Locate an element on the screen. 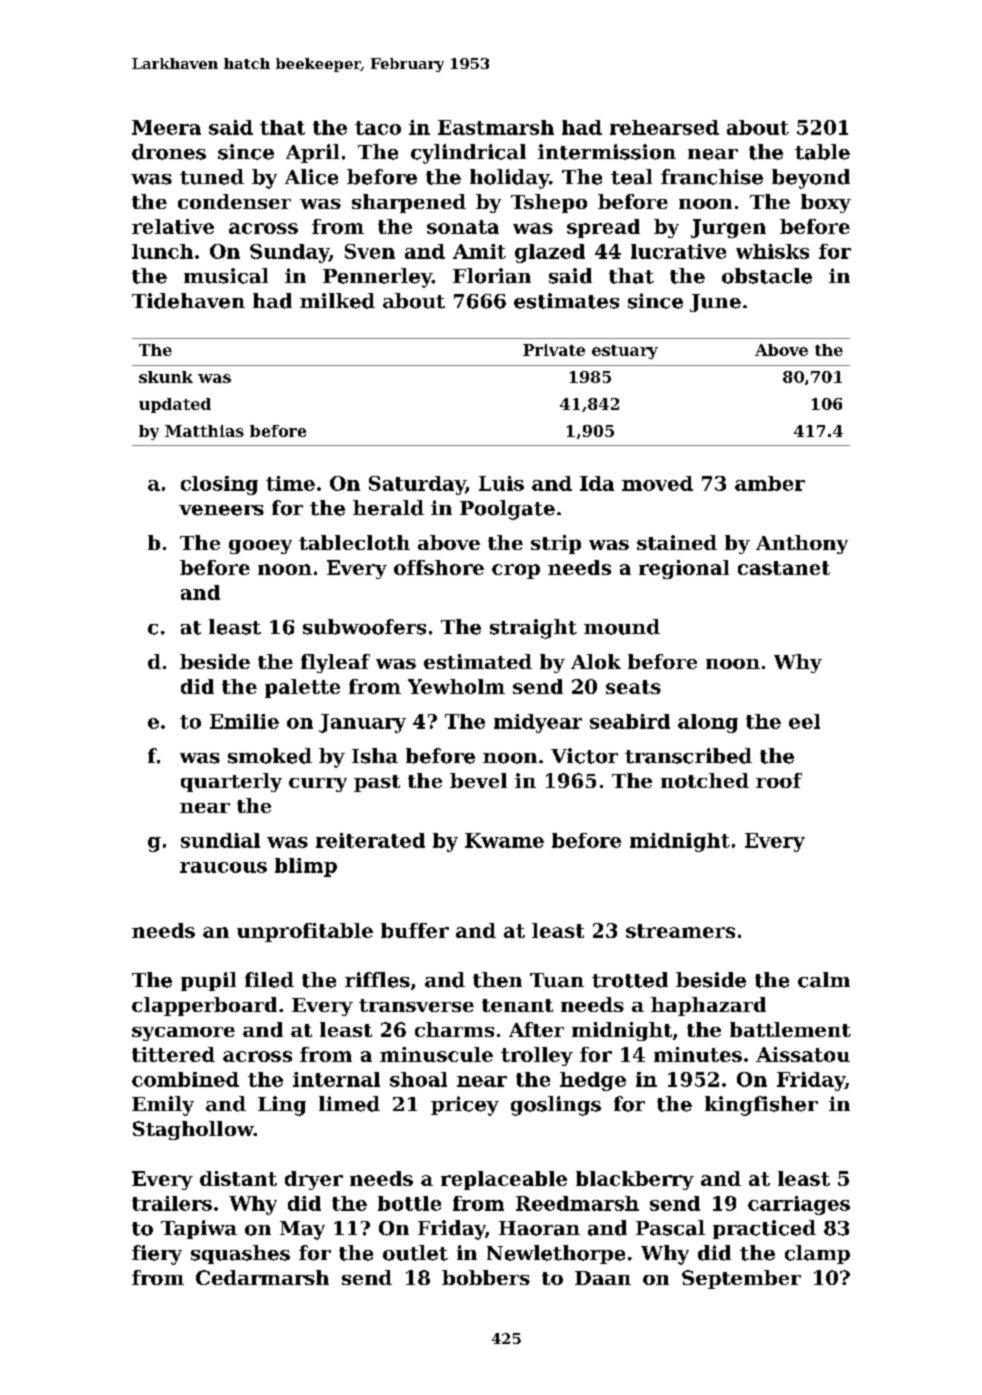 This screenshot has width=982, height=1395. April is located at coordinates (312, 153).
